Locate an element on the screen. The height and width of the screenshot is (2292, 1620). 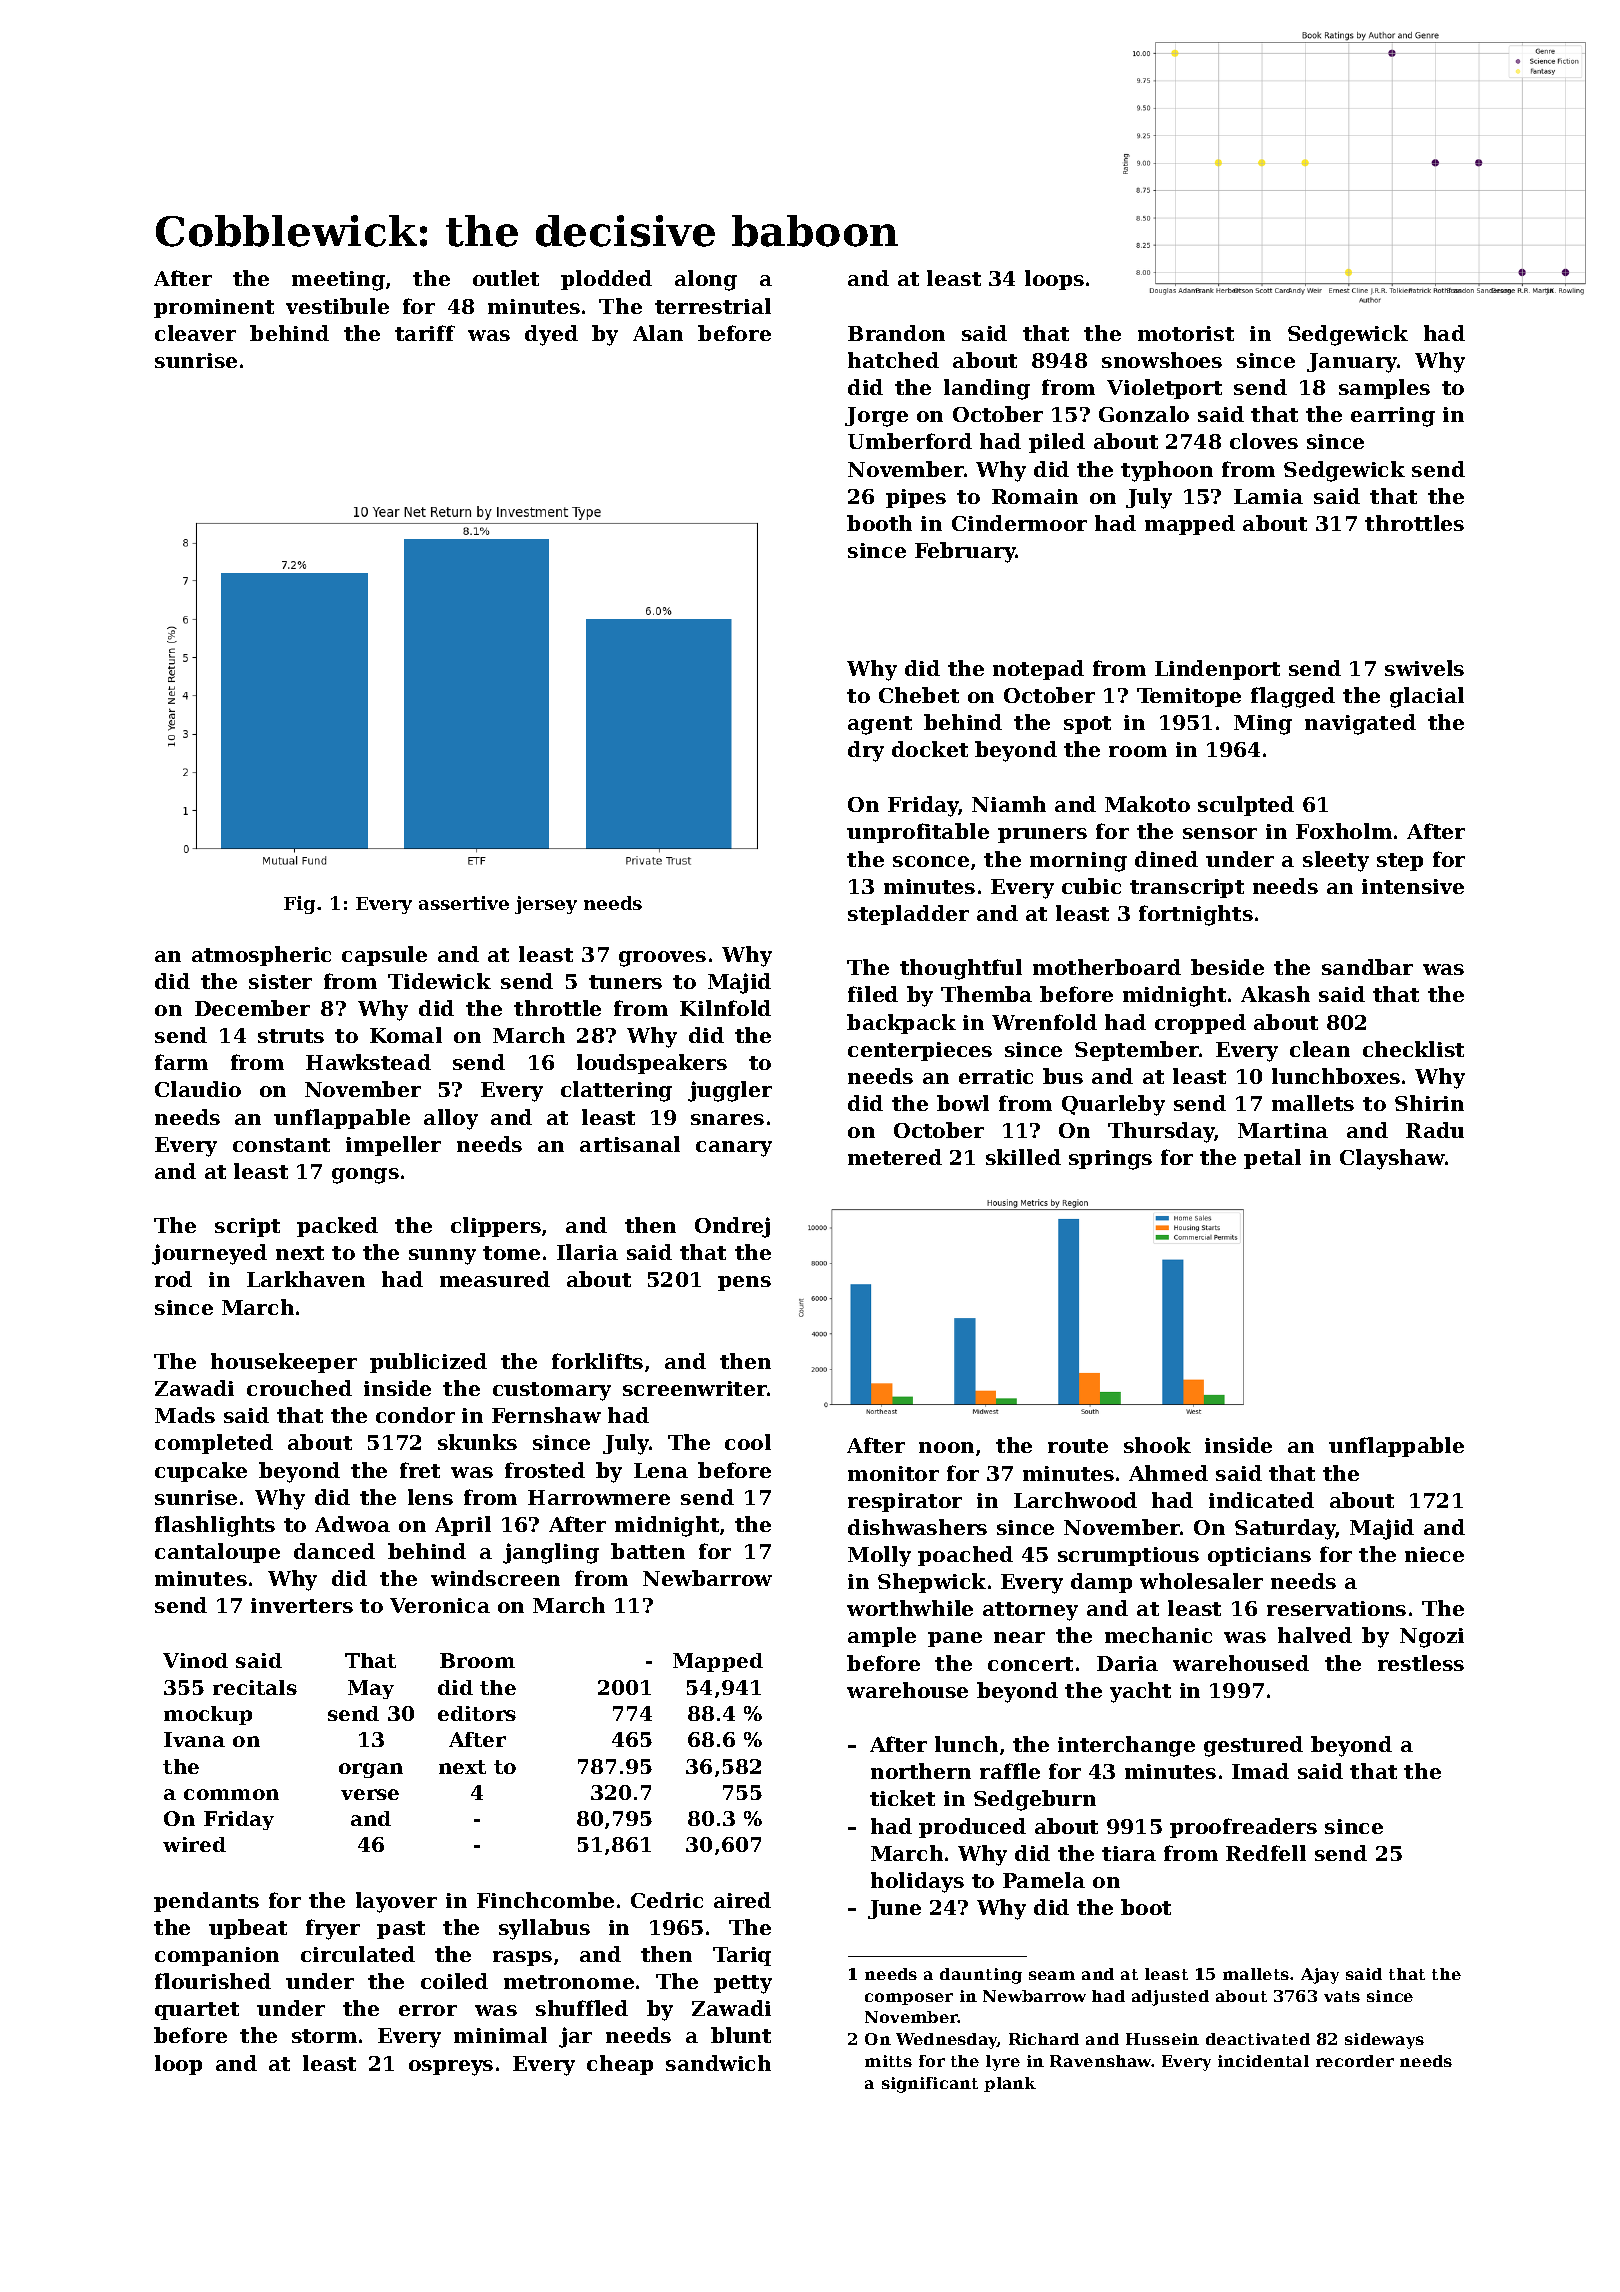
Mads is located at coordinates (185, 1415).
